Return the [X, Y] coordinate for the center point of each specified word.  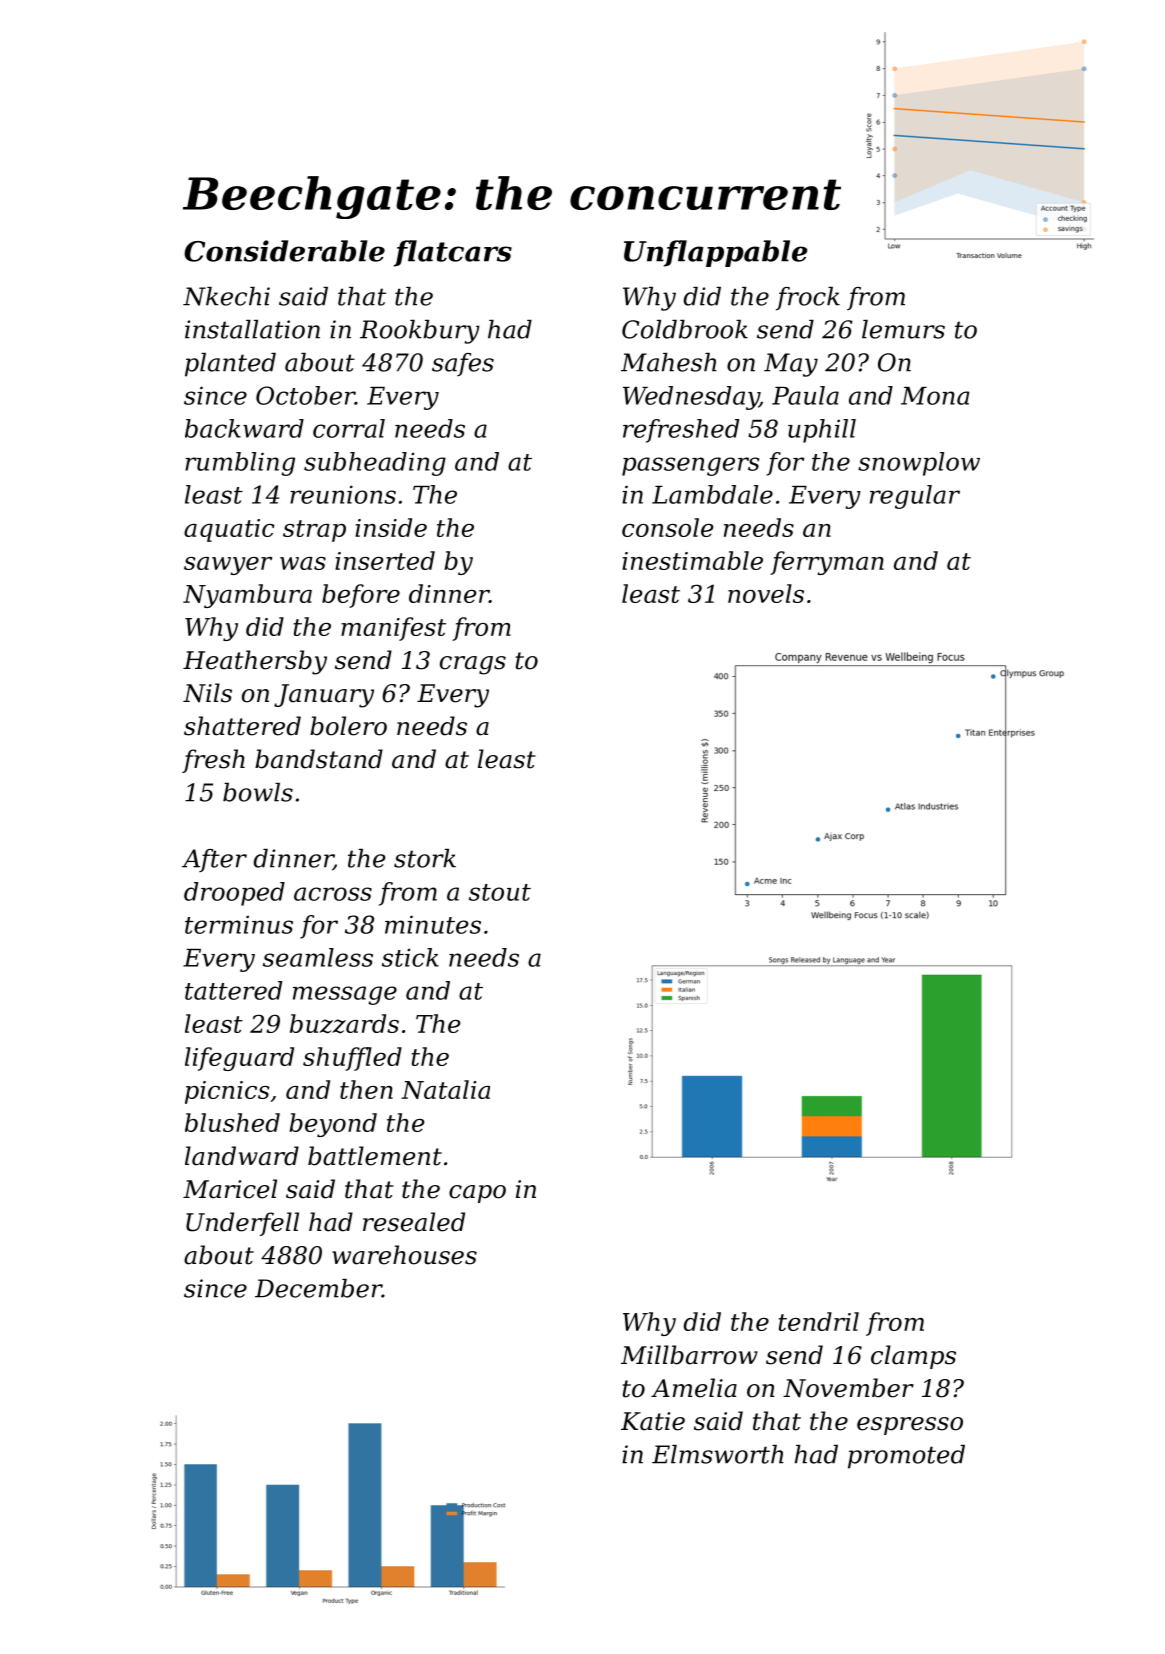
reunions [343, 494]
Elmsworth [718, 1454]
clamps [913, 1357]
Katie [653, 1421]
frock [808, 299]
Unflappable [716, 253]
